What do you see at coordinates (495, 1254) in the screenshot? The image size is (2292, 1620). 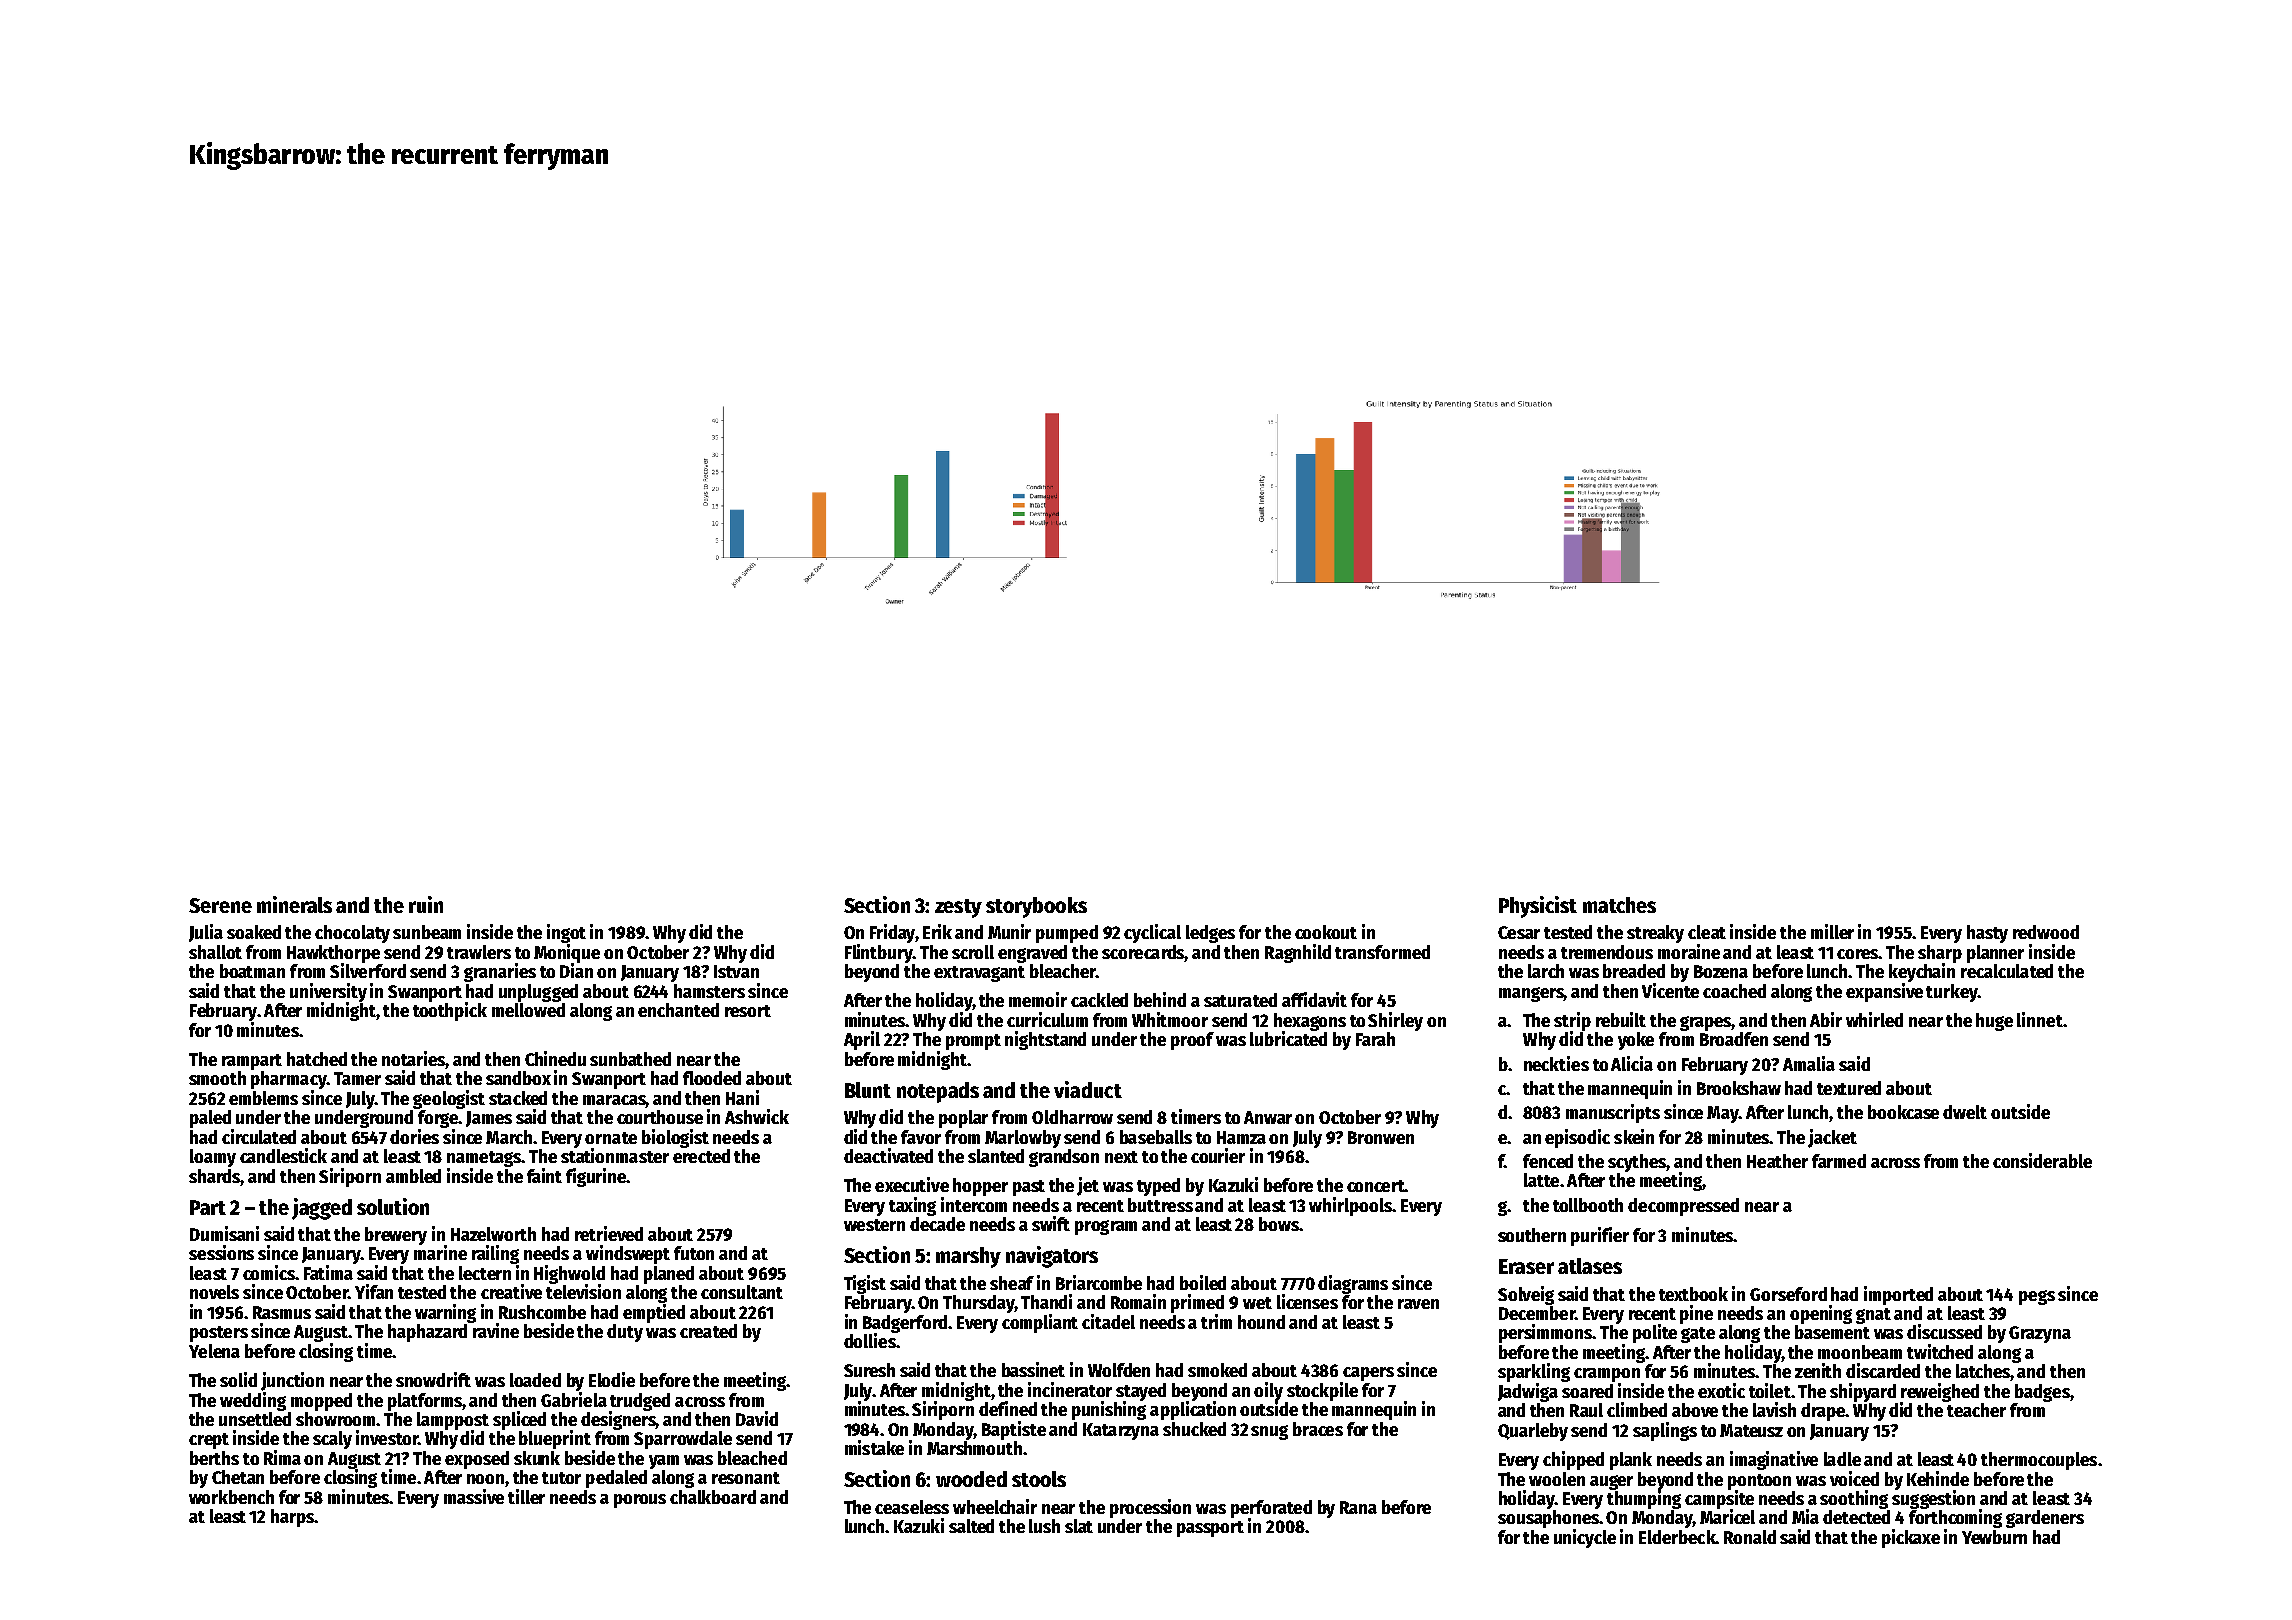 I see `railing` at bounding box center [495, 1254].
